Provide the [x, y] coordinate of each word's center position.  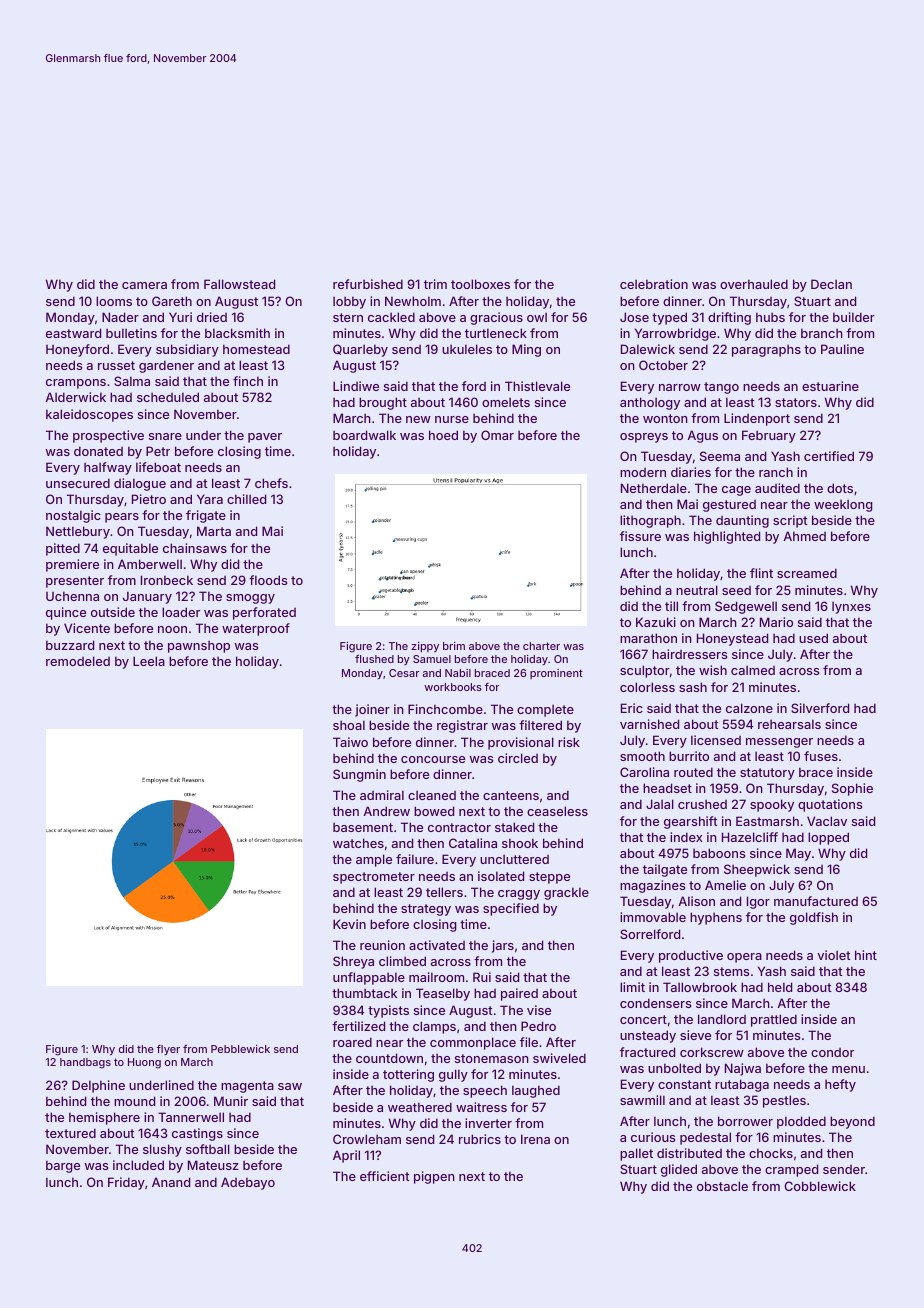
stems [731, 971]
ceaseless [557, 811]
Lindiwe [356, 386]
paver [265, 438]
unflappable [369, 978]
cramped [791, 1170]
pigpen [434, 1177]
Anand [171, 1182]
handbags [85, 1063]
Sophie [852, 789]
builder [854, 317]
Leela [149, 661]
